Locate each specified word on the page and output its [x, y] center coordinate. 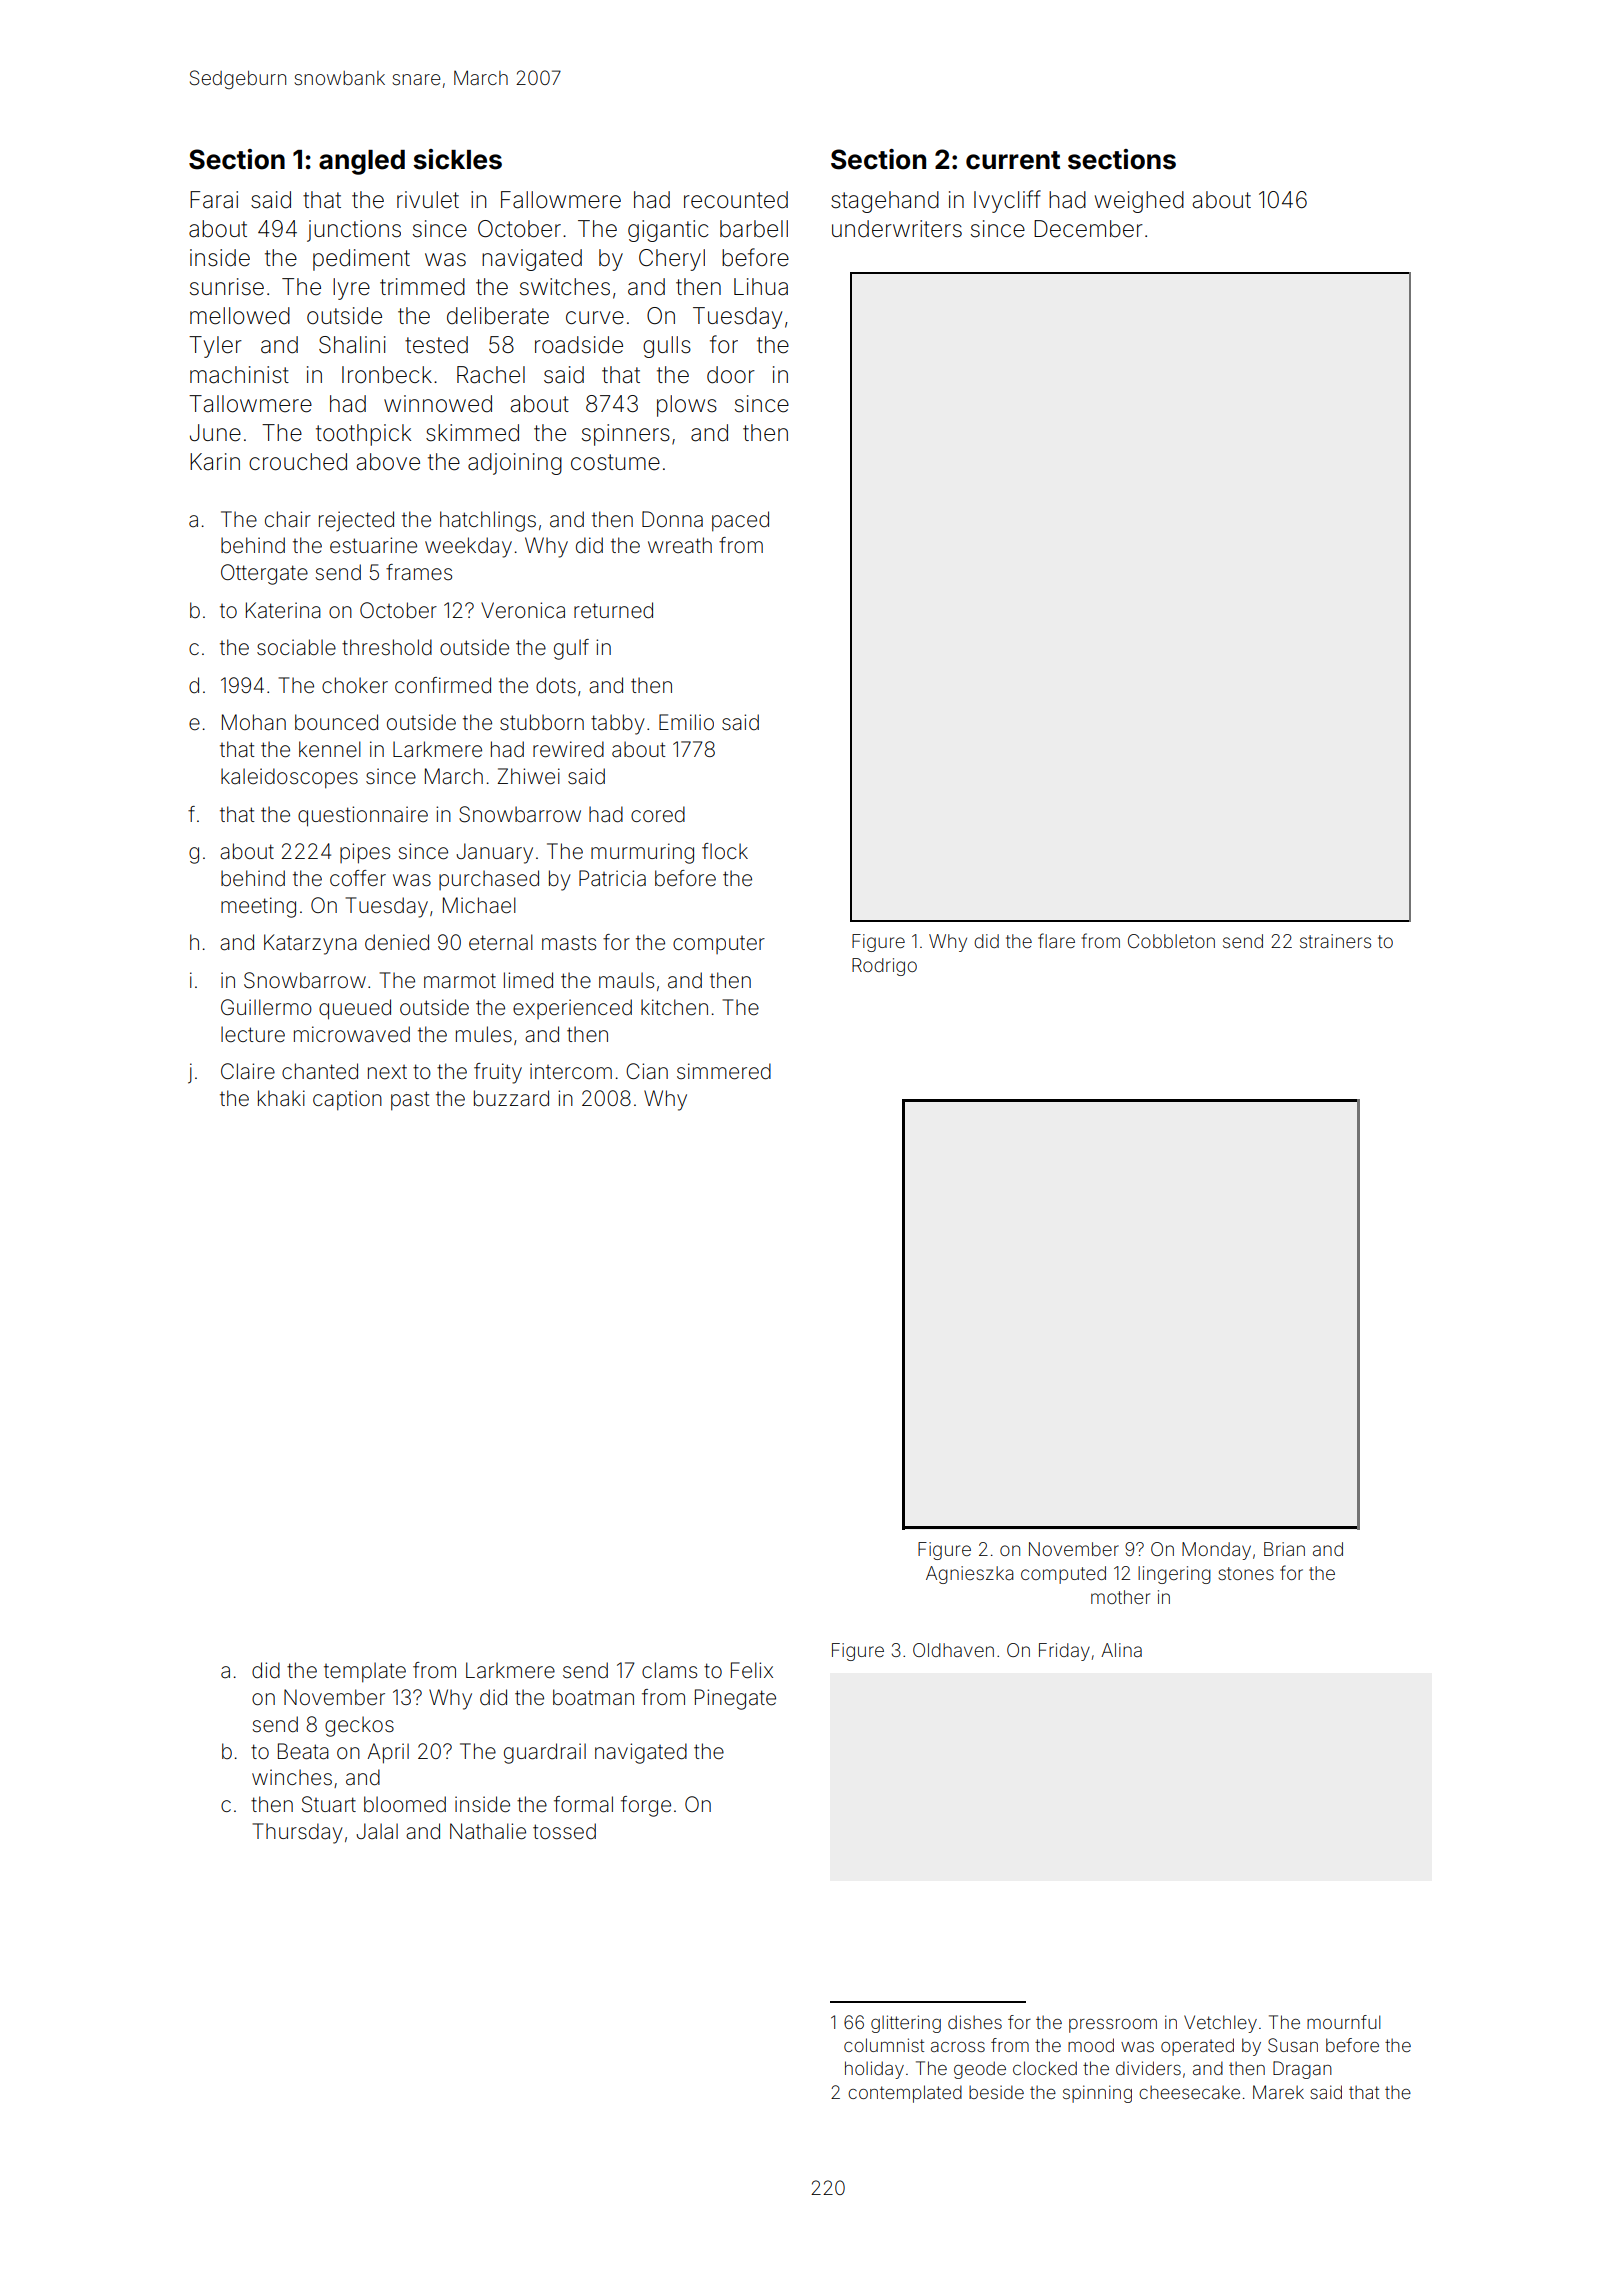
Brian [1284, 1549]
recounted [736, 200]
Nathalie [488, 1831]
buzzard [511, 1098]
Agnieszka [969, 1575]
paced [740, 521]
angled [362, 162]
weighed [1139, 202]
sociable [296, 647]
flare [1056, 940]
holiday [874, 2070]
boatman [593, 1697]
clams [669, 1670]
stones [1246, 1573]
